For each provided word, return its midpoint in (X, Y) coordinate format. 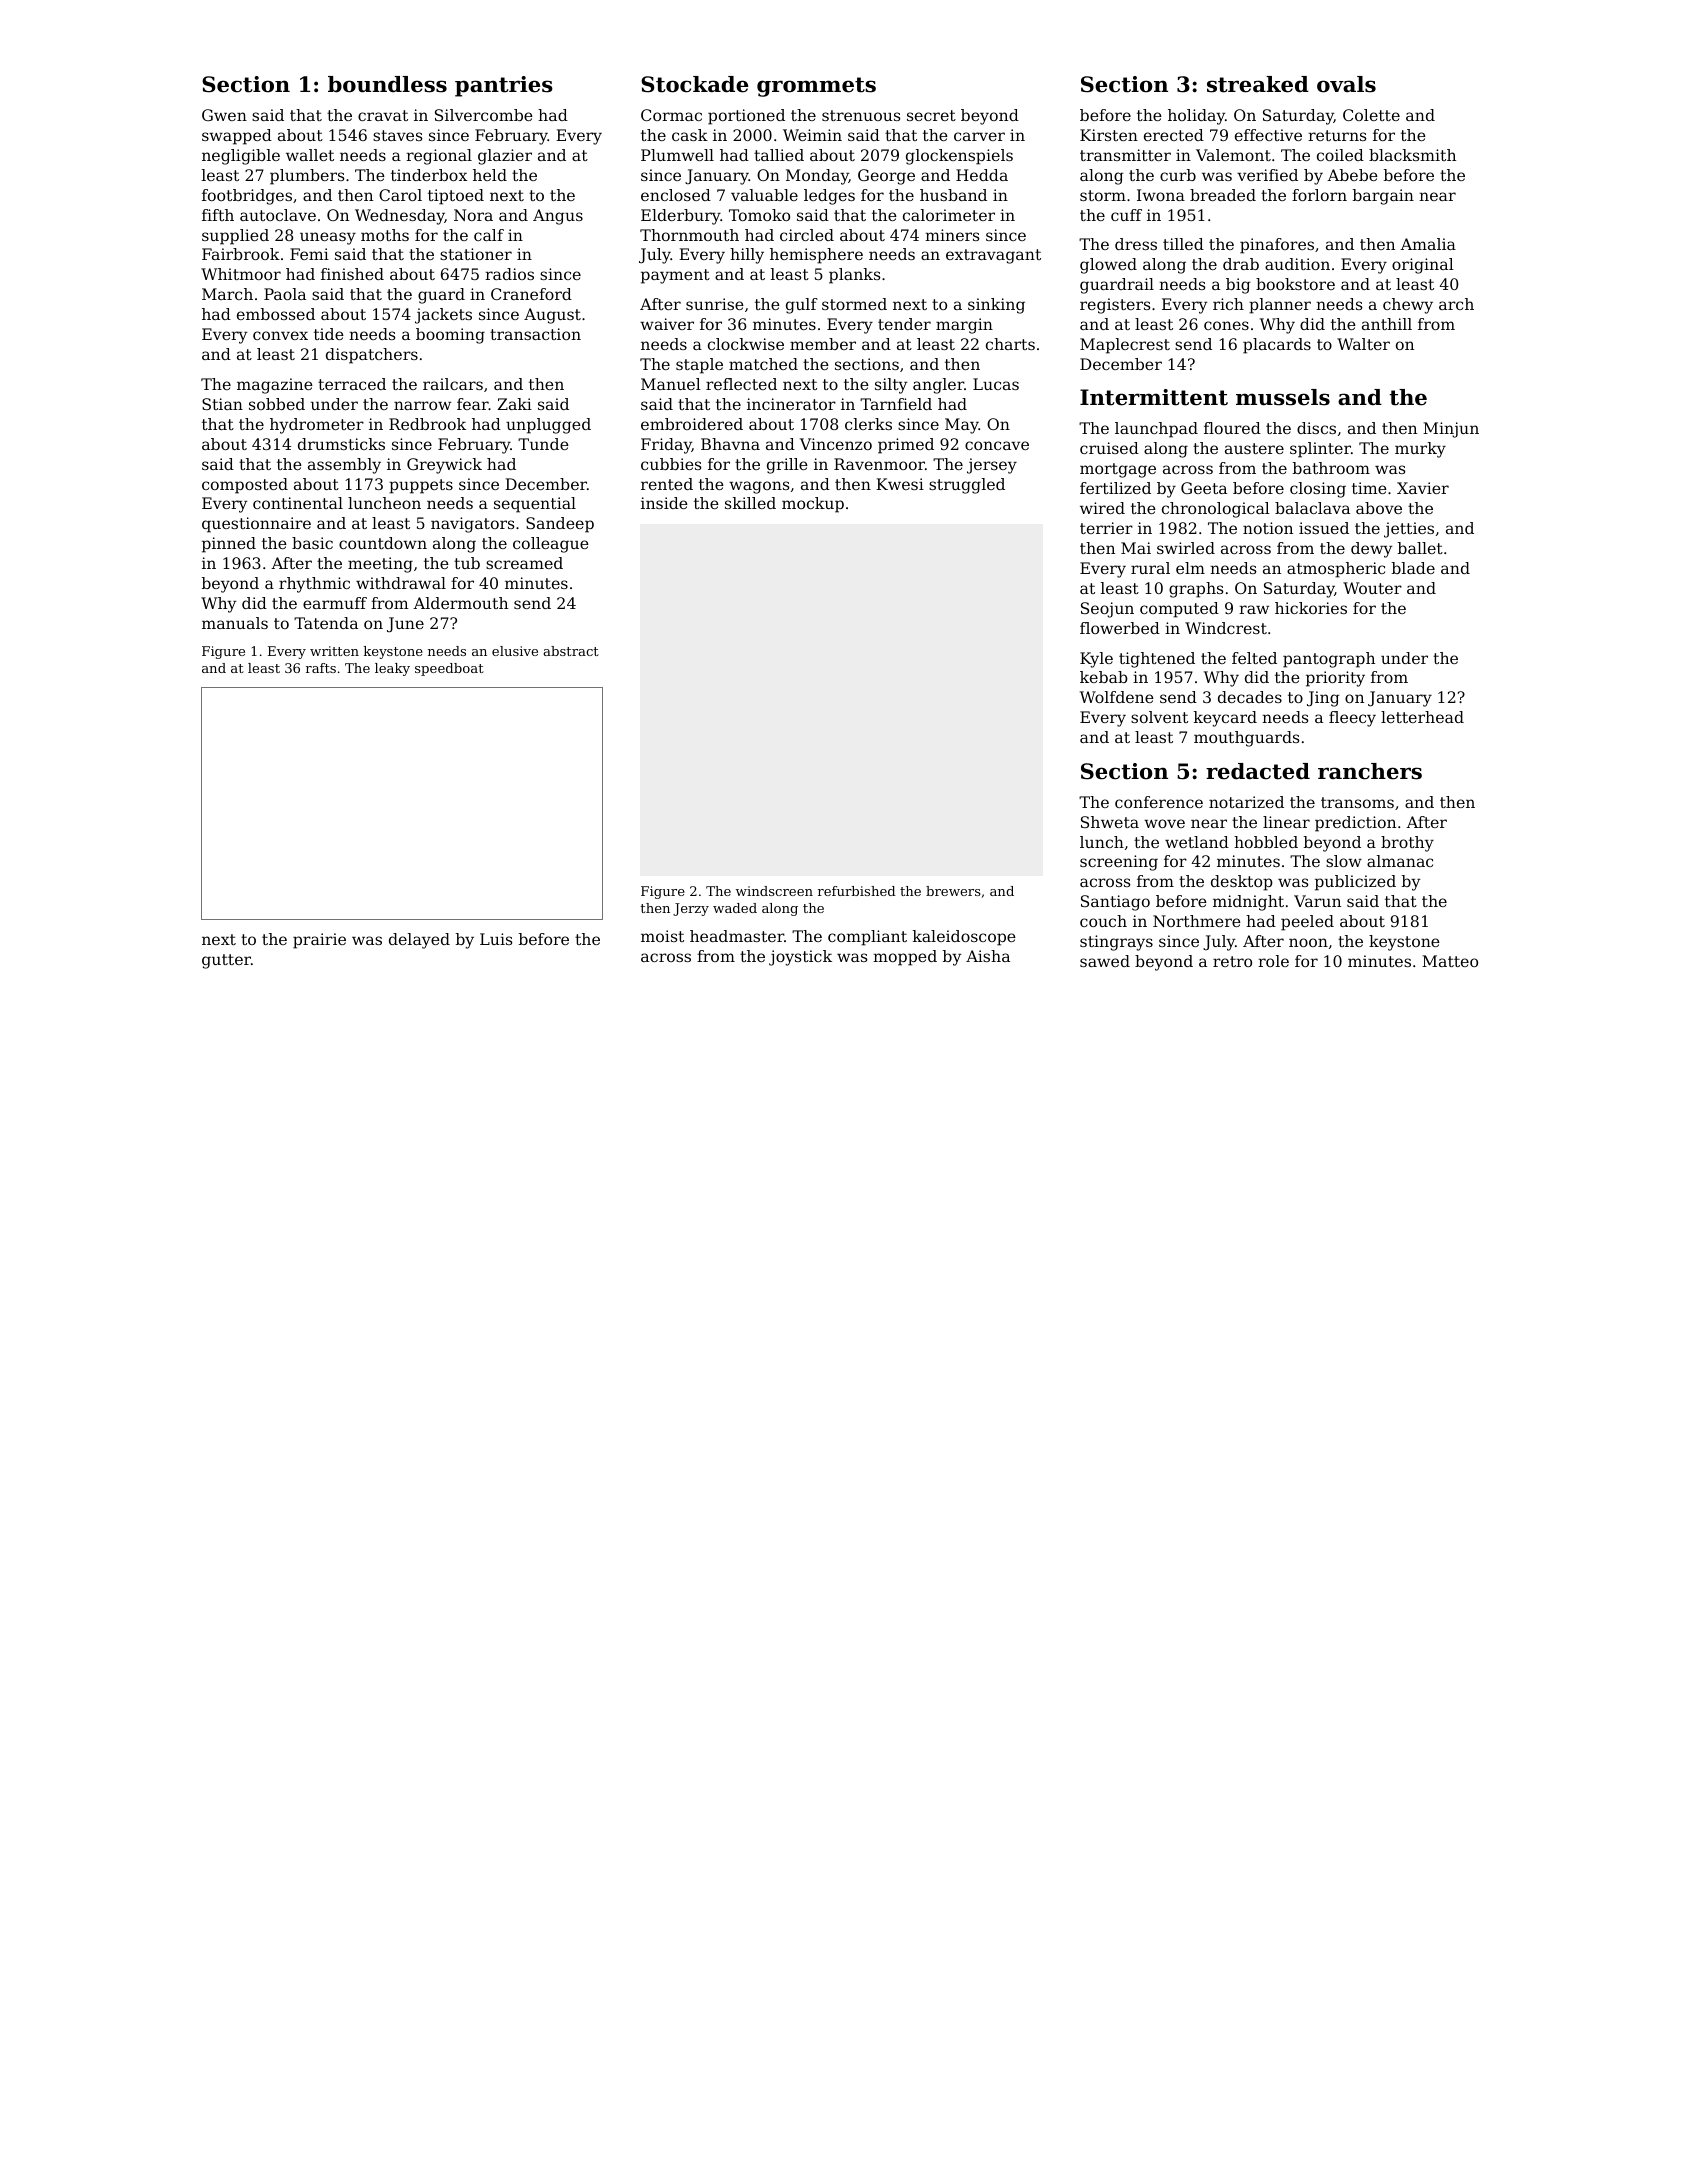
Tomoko (759, 215)
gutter (226, 961)
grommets (816, 87)
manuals (235, 623)
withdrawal (401, 583)
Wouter (1372, 588)
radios (509, 274)
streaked (1258, 84)
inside (664, 503)
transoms (1357, 802)
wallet (310, 155)
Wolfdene (1117, 697)
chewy (1408, 306)
